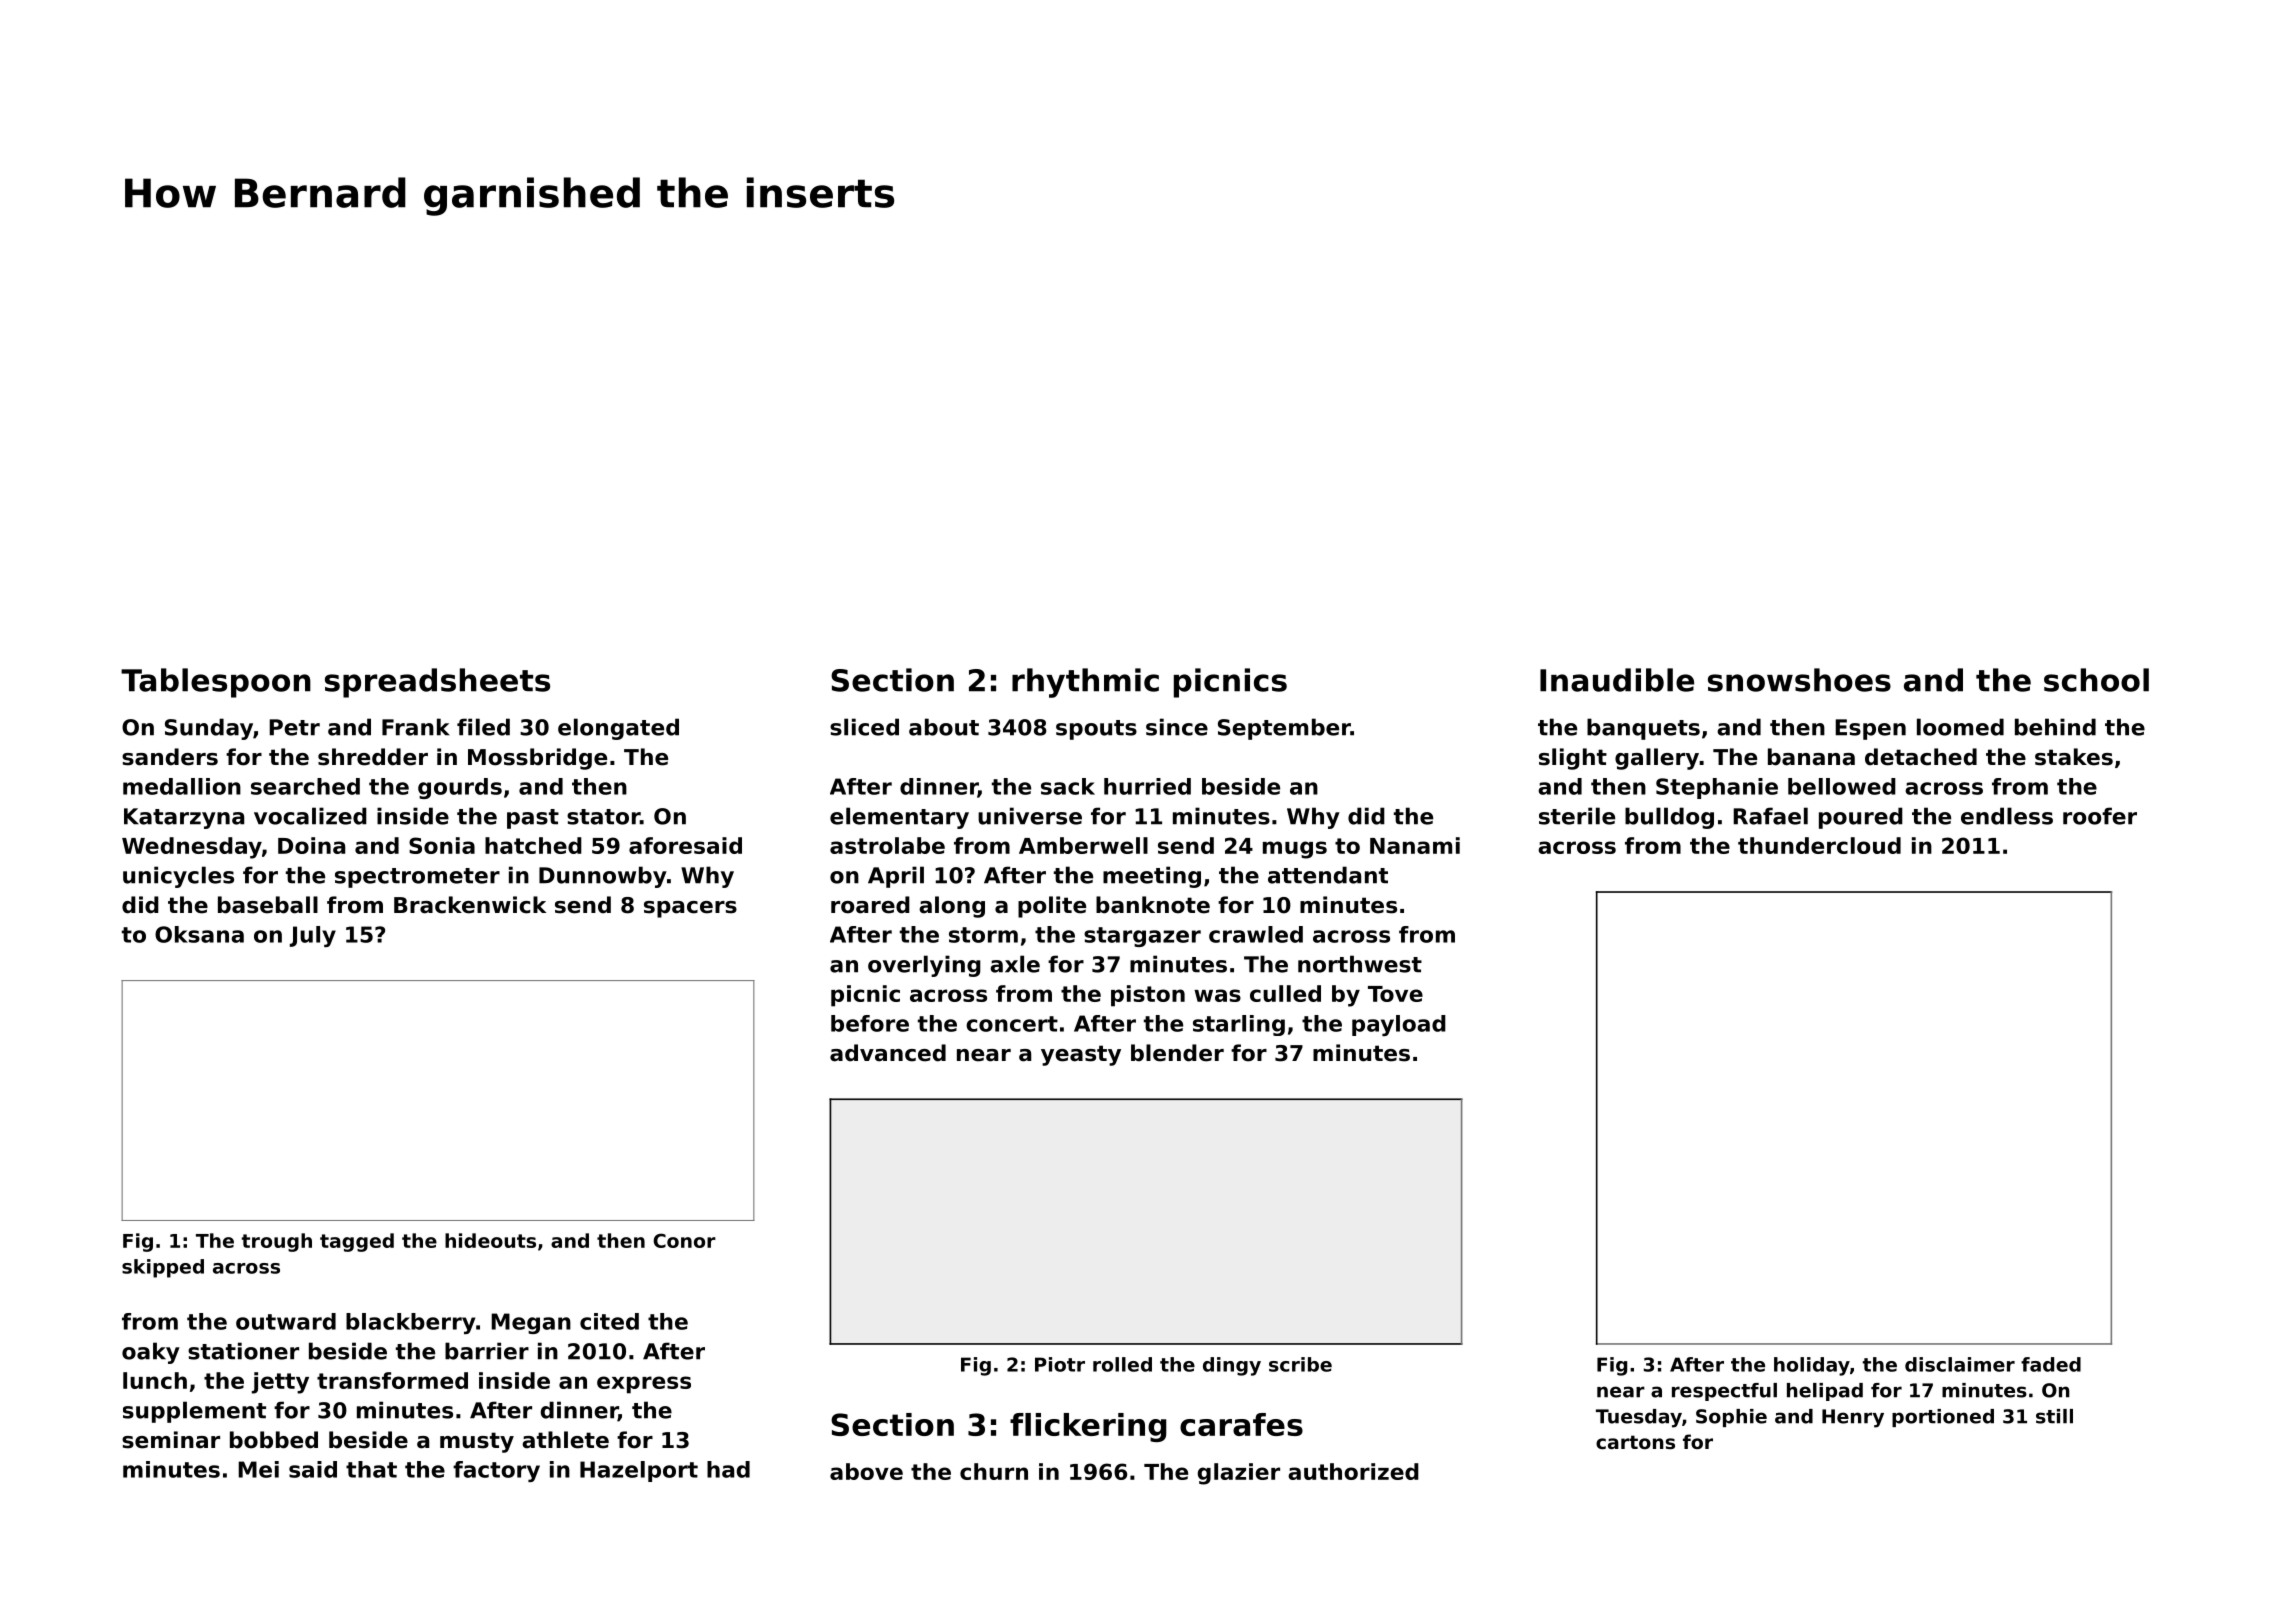 The height and width of the screenshot is (1620, 2292). Describe the element at coordinates (2051, 1364) in the screenshot. I see `faded` at that location.
